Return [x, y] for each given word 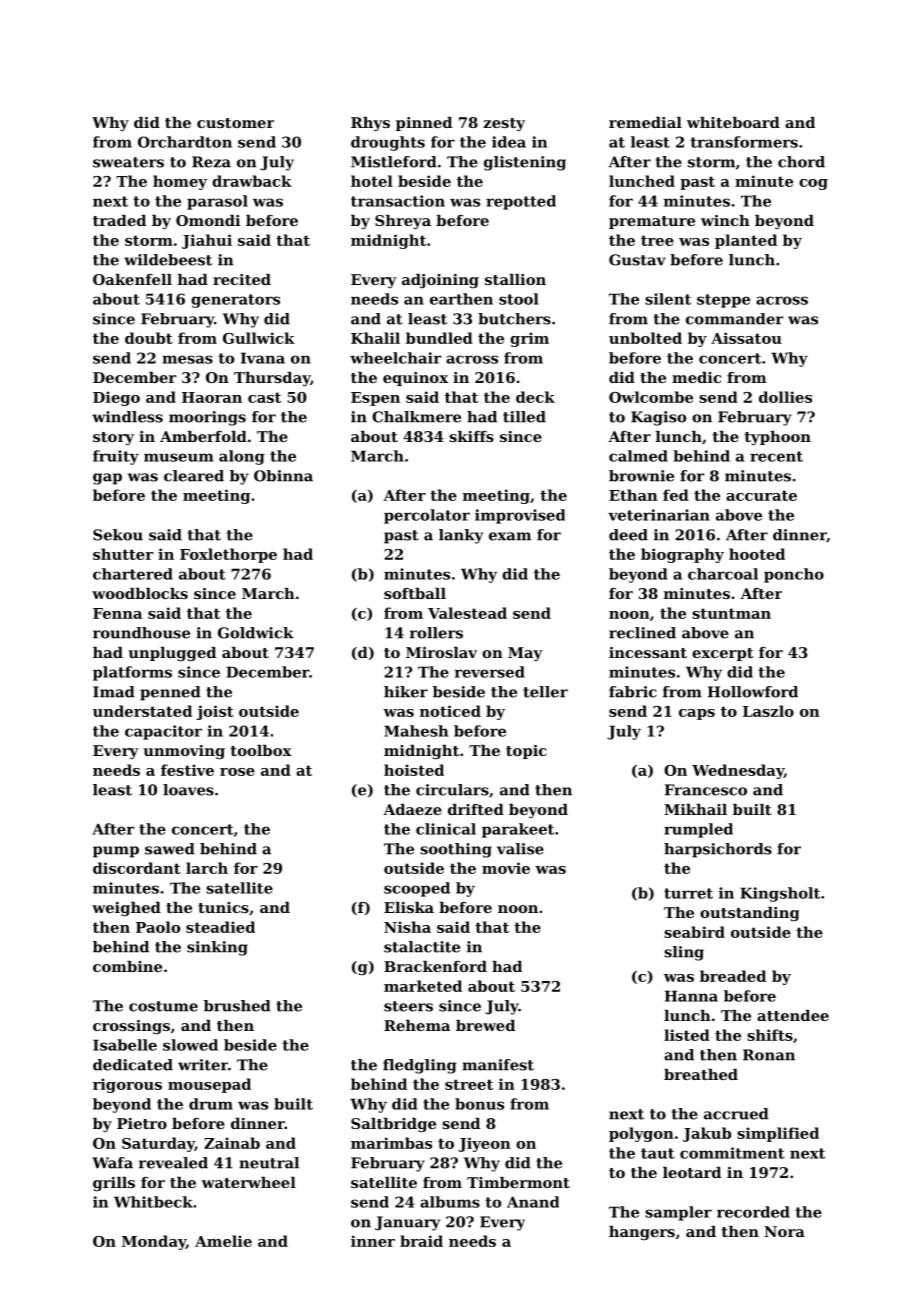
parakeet [518, 830]
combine [127, 966]
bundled [439, 338]
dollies [785, 397]
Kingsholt [780, 894]
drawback [252, 181]
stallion [515, 279]
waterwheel [249, 1182]
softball [415, 593]
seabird [694, 932]
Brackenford [435, 966]
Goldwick [256, 633]
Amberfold [203, 436]
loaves [188, 790]
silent [668, 299]
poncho [794, 575]
